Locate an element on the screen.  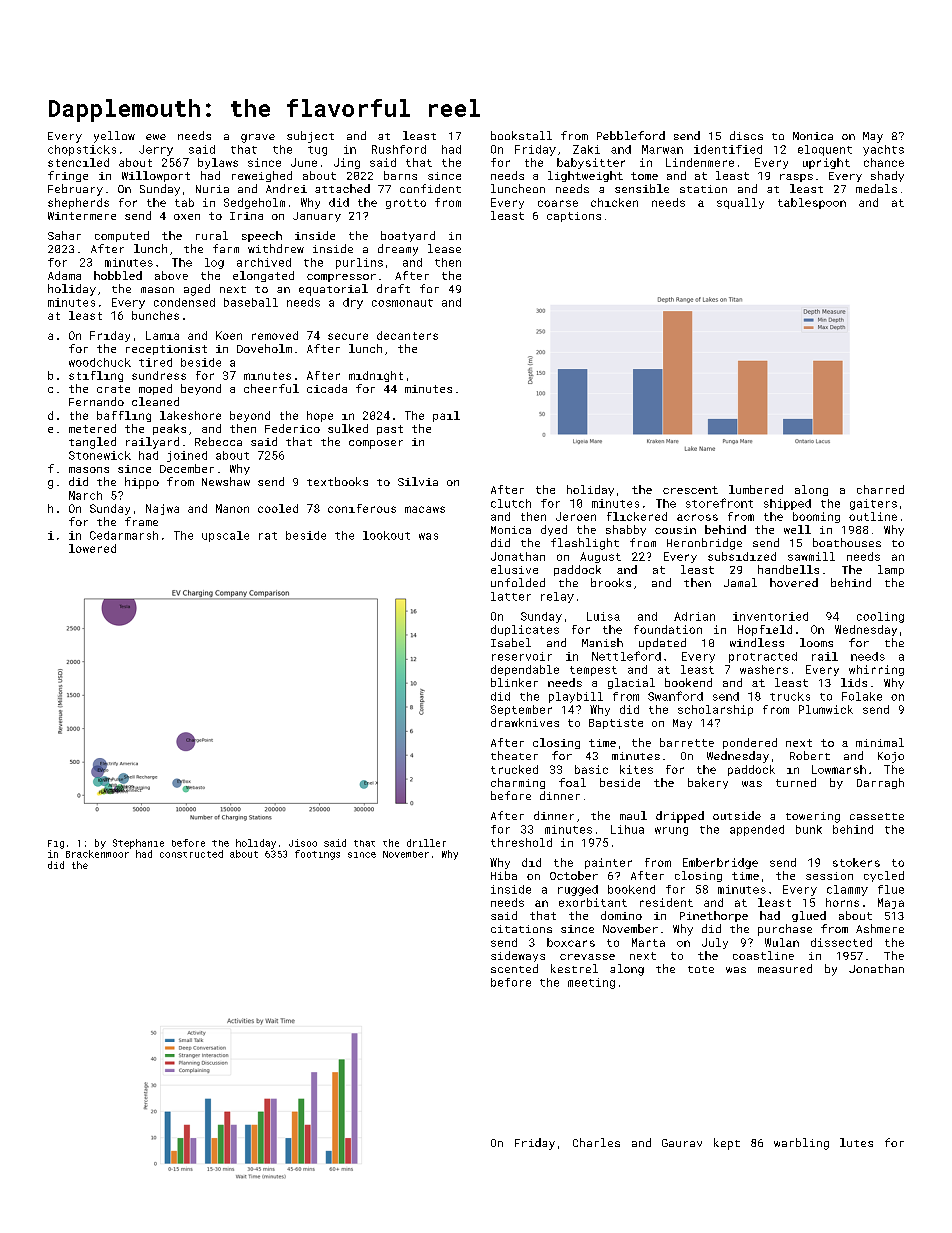
subsidized is located at coordinates (742, 556).
